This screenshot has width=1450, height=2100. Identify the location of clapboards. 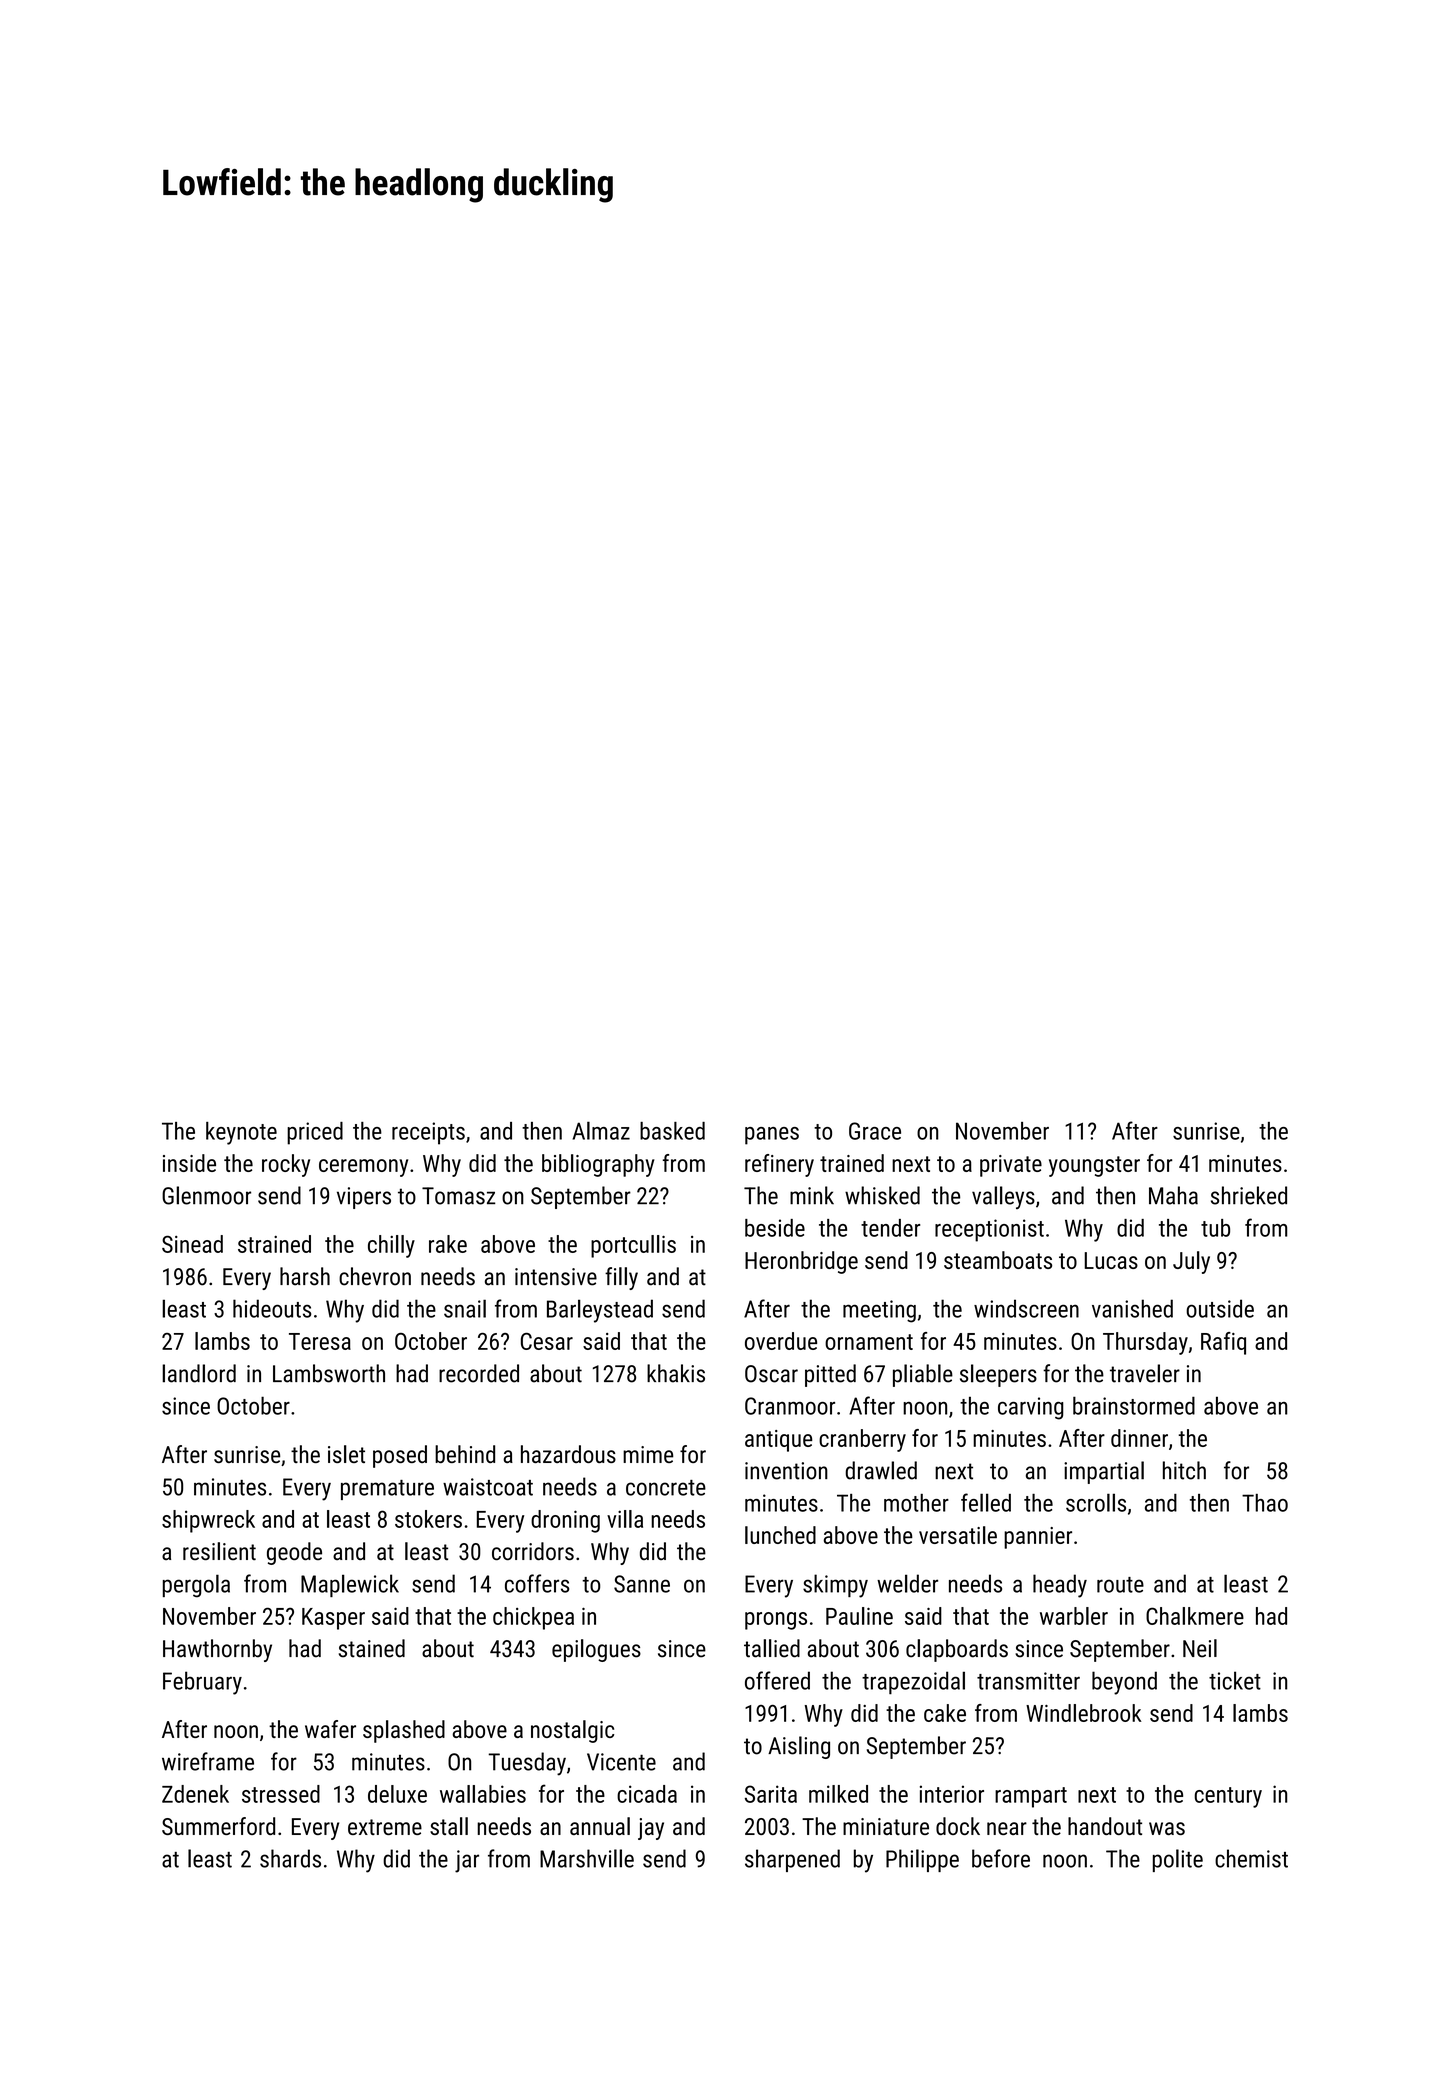
(957, 1650).
